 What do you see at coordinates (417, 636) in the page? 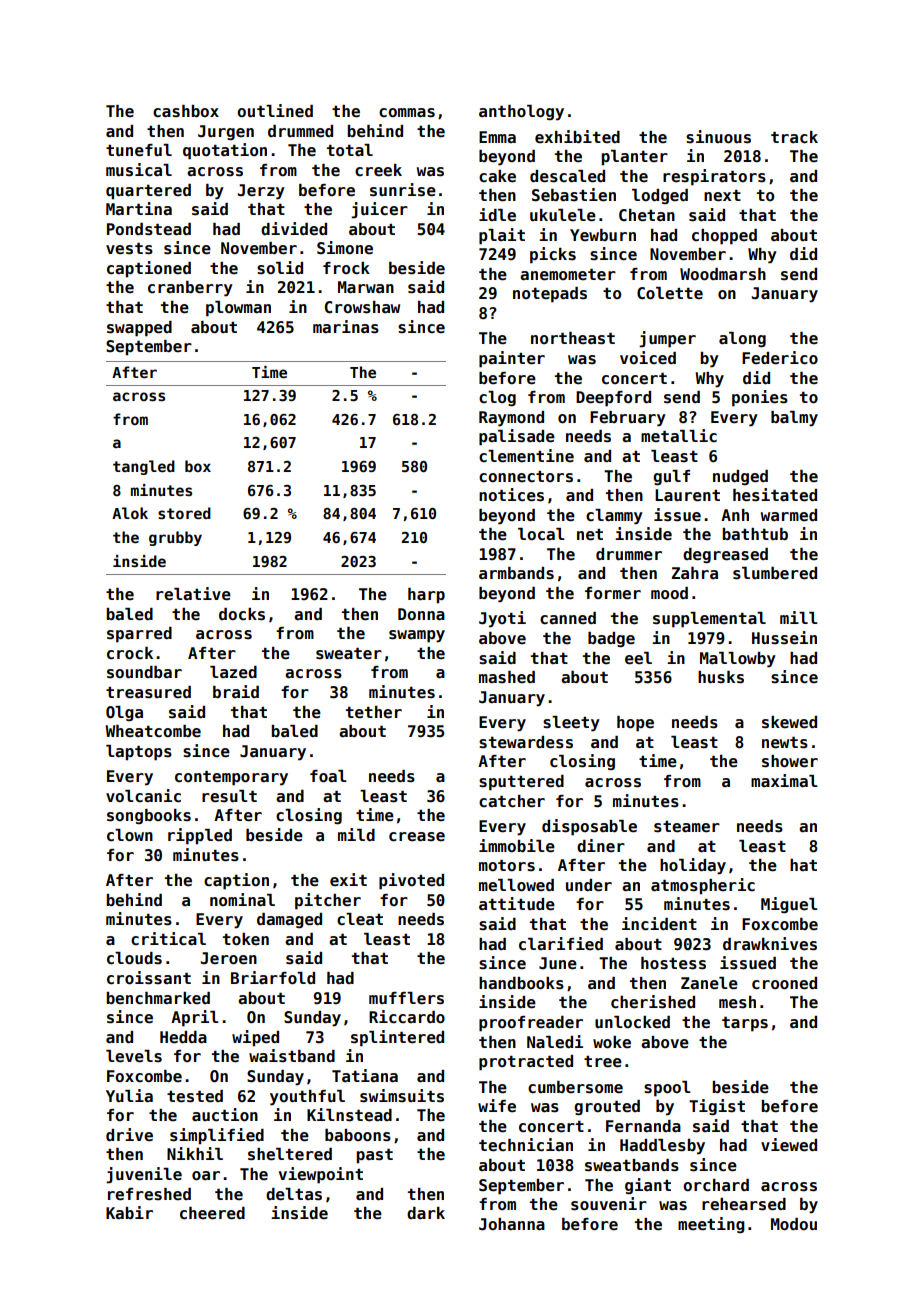
I see `swampy` at bounding box center [417, 636].
